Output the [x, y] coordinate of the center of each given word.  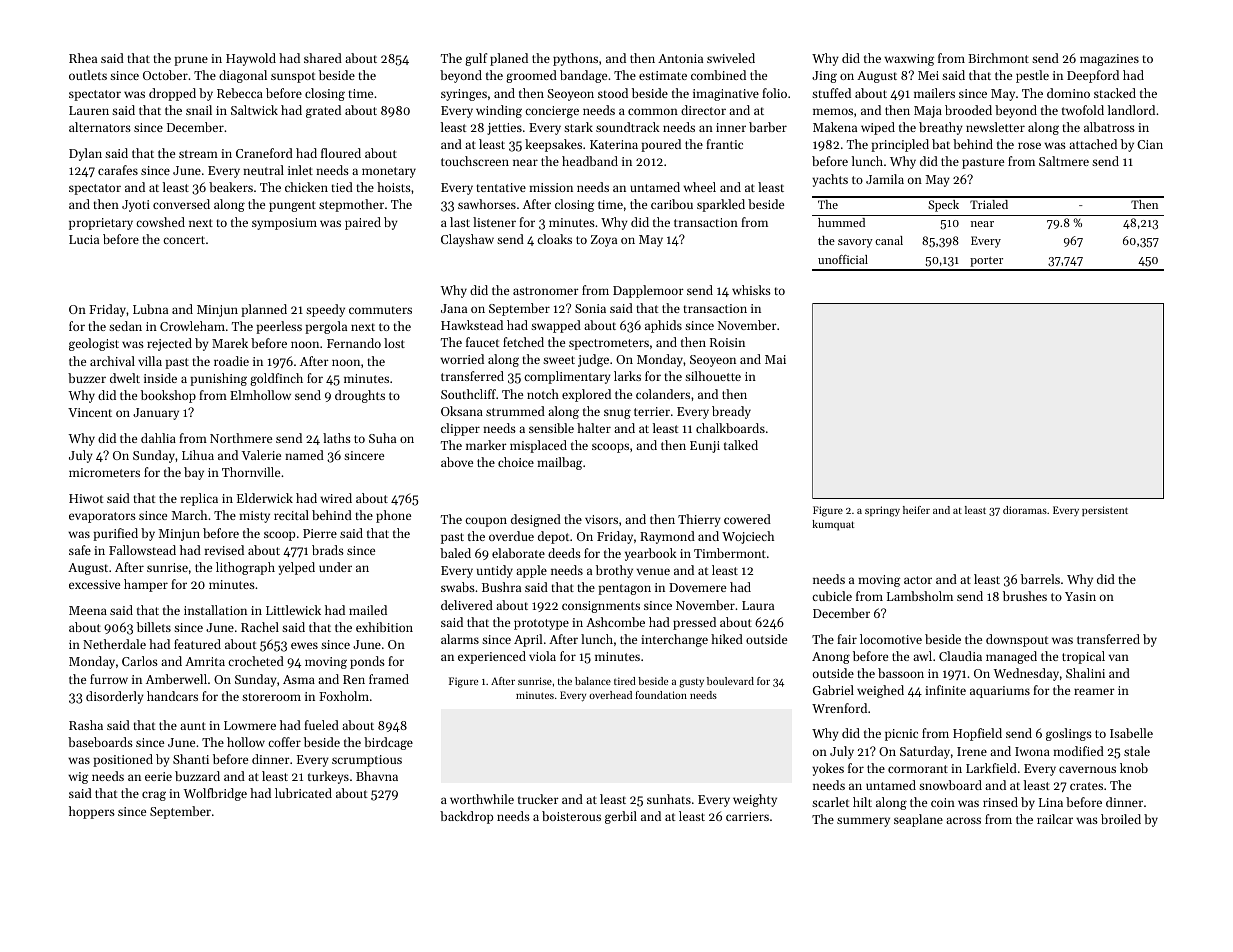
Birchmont [998, 58]
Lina [1051, 802]
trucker [538, 799]
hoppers [92, 812]
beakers [231, 187]
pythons [575, 59]
